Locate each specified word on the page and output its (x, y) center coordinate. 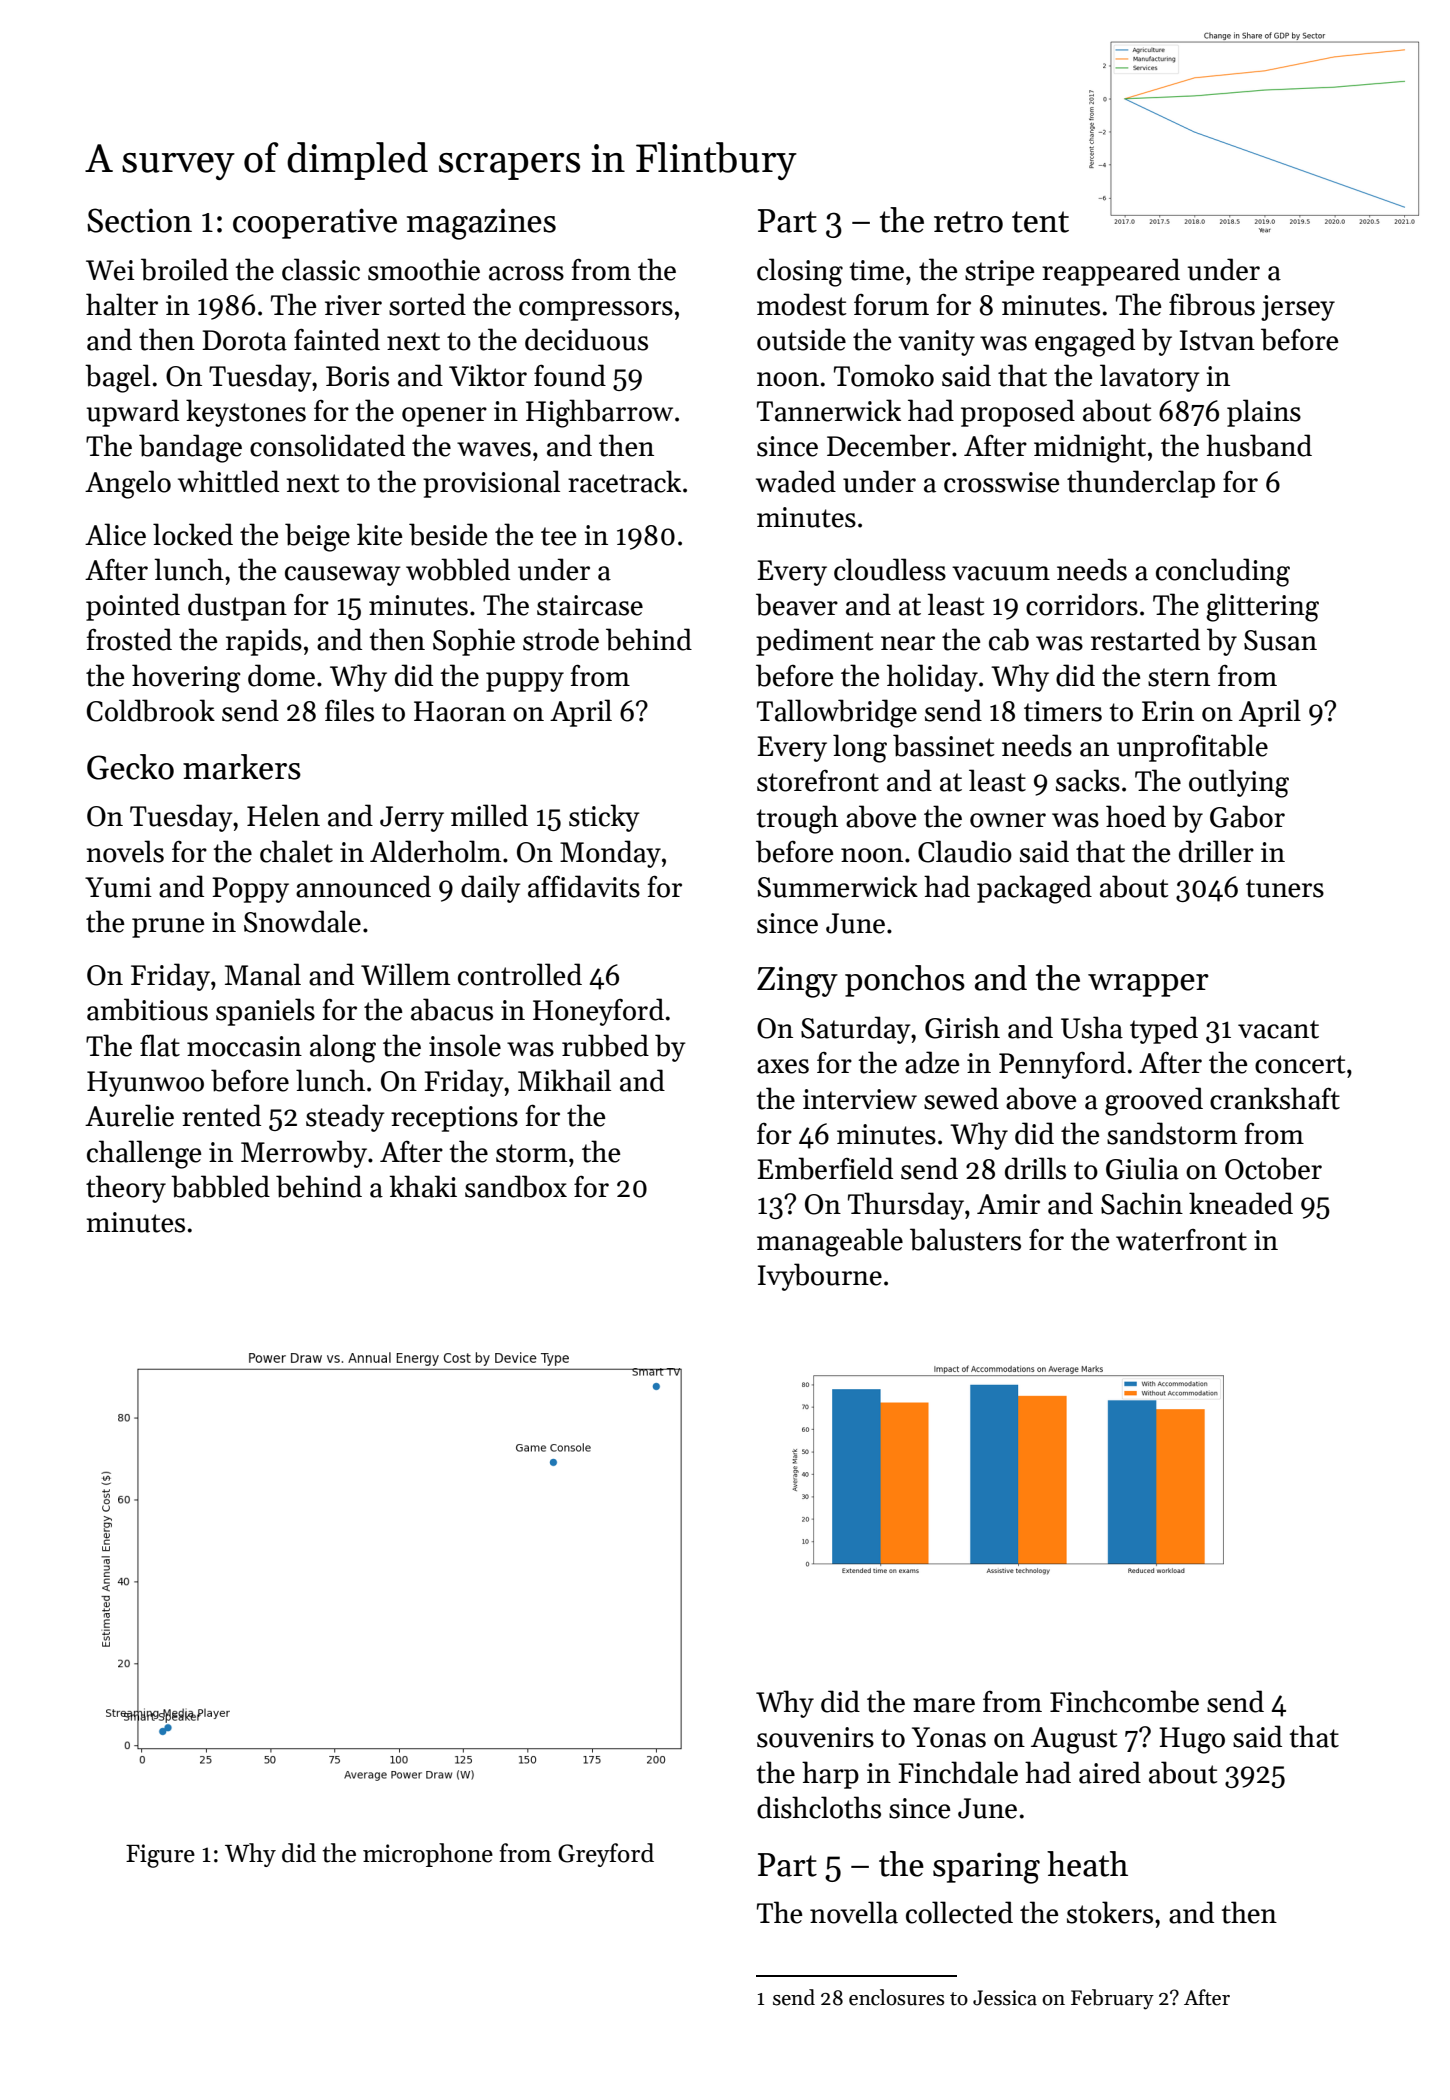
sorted (427, 304)
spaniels (265, 1012)
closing (800, 272)
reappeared (1111, 272)
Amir (1008, 1204)
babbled (220, 1186)
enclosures (896, 1997)
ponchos (905, 981)
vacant (1278, 1029)
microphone (428, 1855)
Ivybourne (820, 1277)
